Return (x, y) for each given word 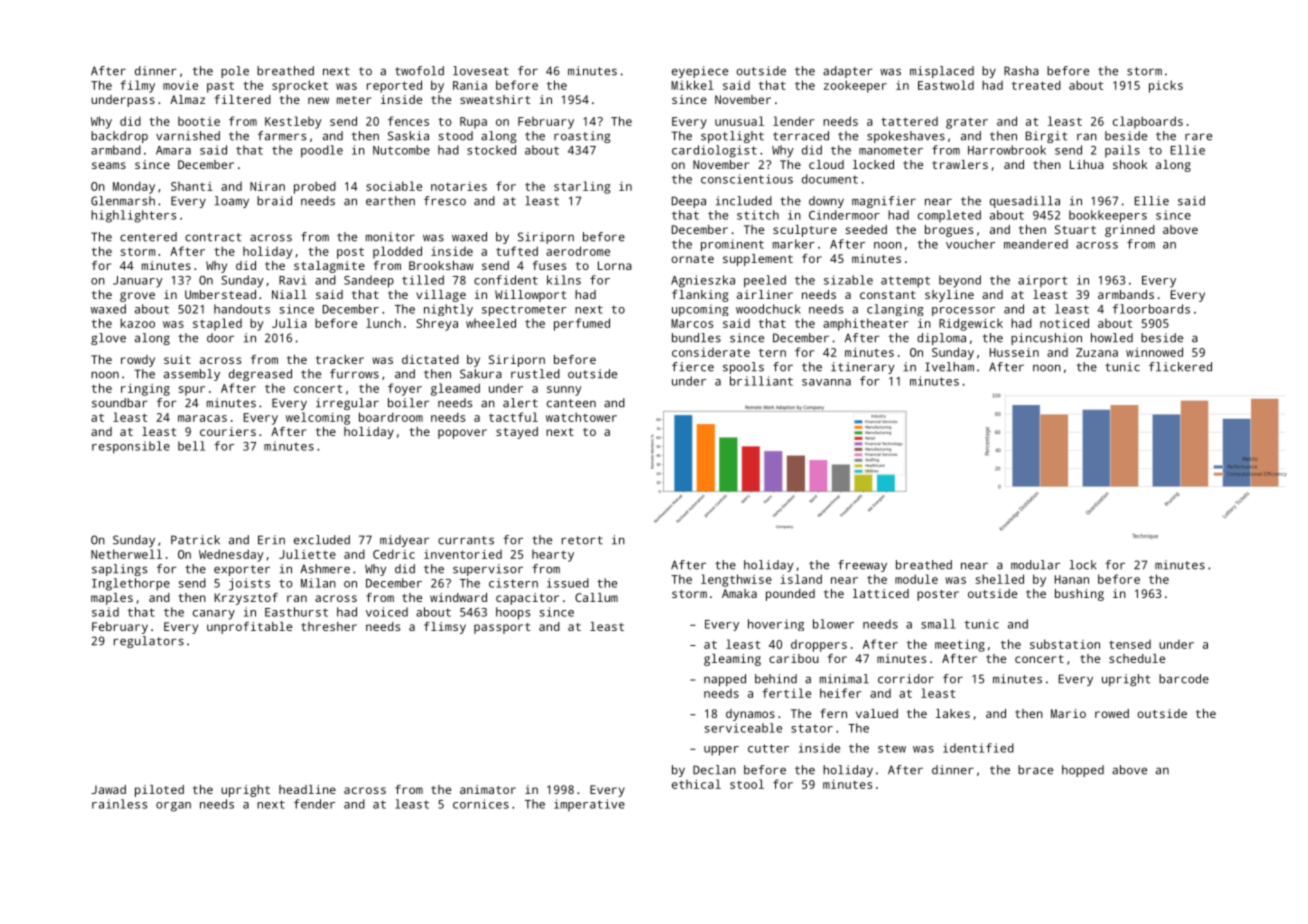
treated (1036, 85)
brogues (949, 231)
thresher (329, 626)
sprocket (300, 86)
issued (568, 583)
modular (1035, 565)
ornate (692, 259)
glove (108, 339)
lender (794, 121)
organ (173, 807)
